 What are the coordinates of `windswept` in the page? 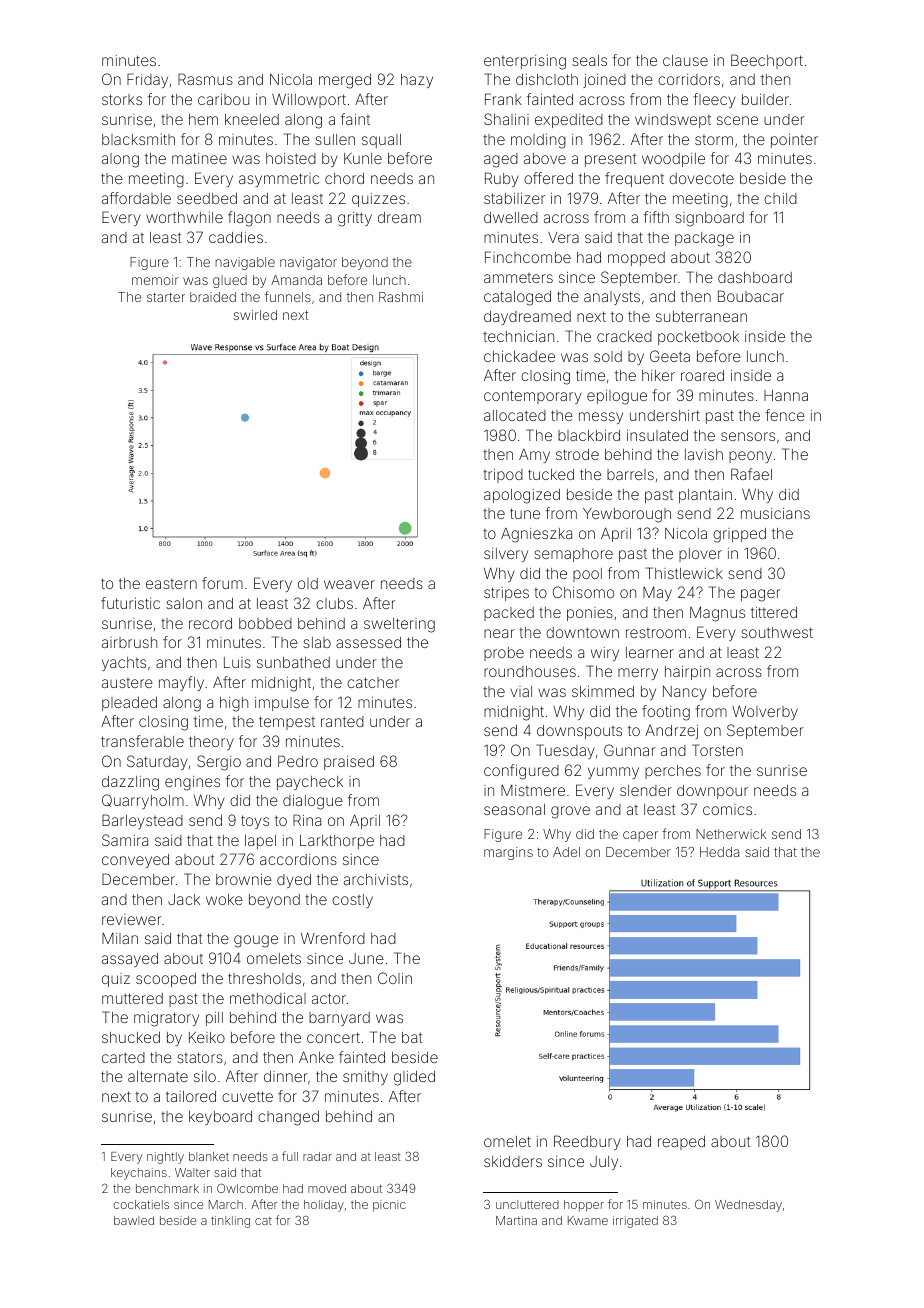 It's located at (673, 121).
